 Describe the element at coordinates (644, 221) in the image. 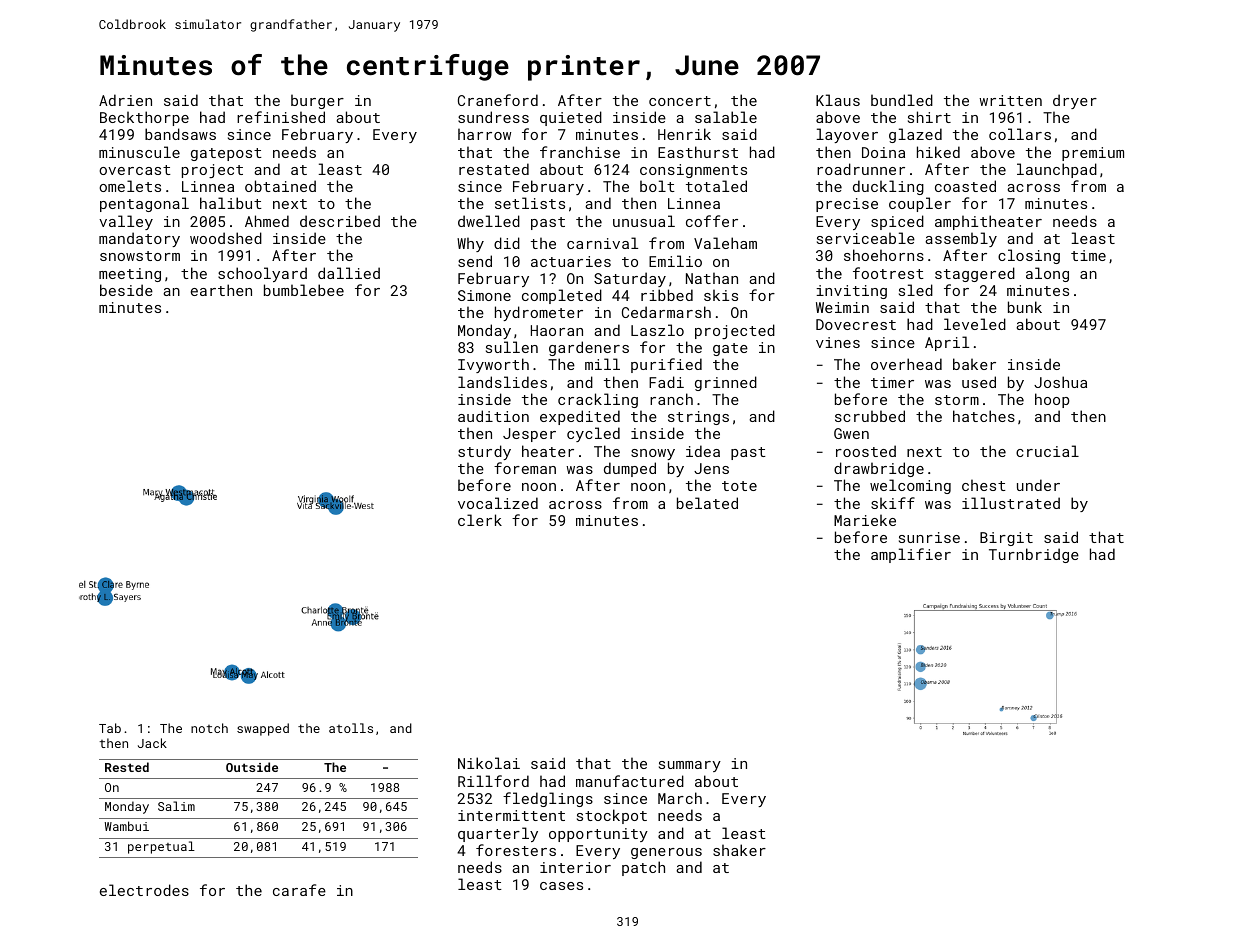

I see `unusual` at that location.
